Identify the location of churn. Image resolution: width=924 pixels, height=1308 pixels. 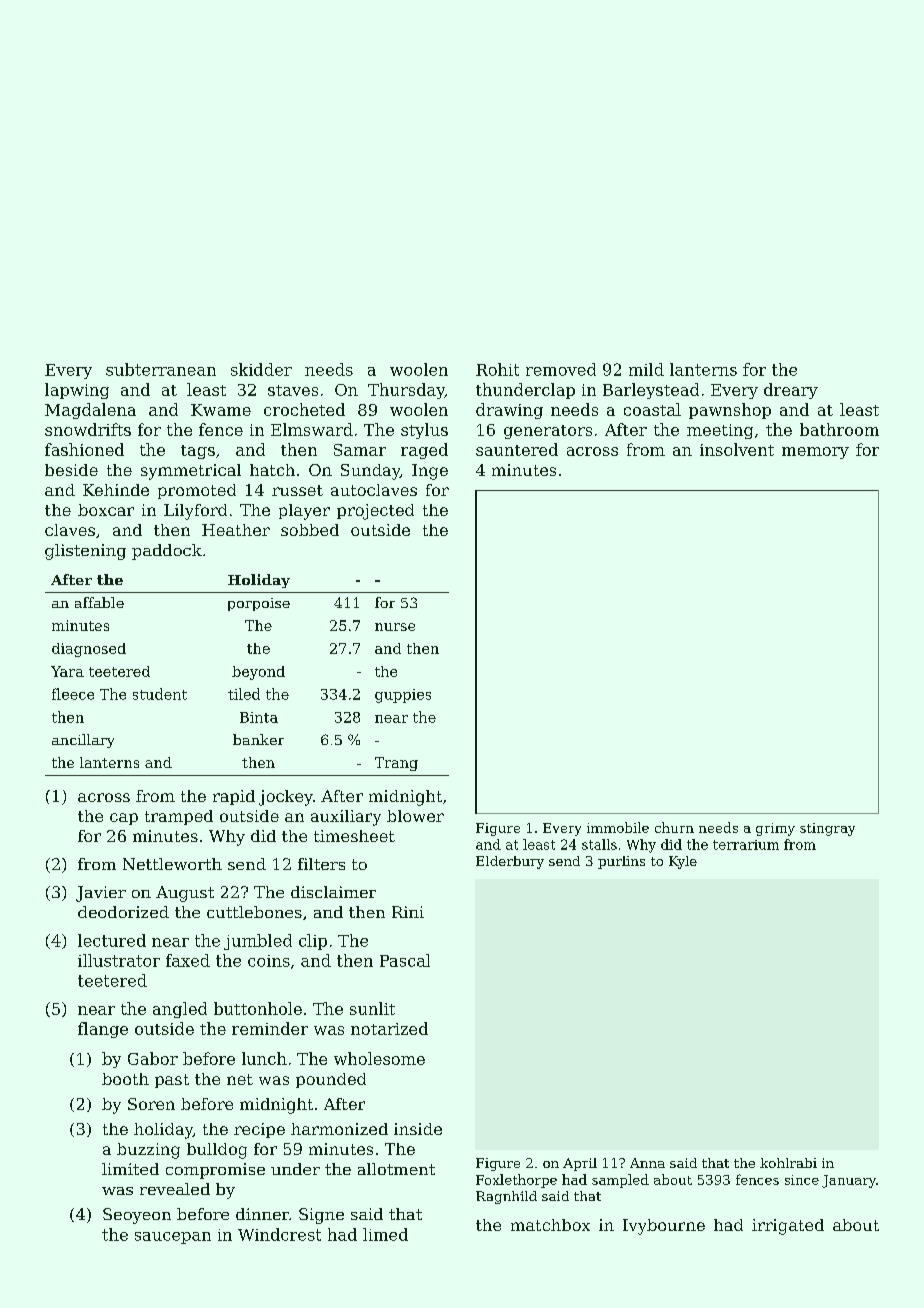
(674, 827).
